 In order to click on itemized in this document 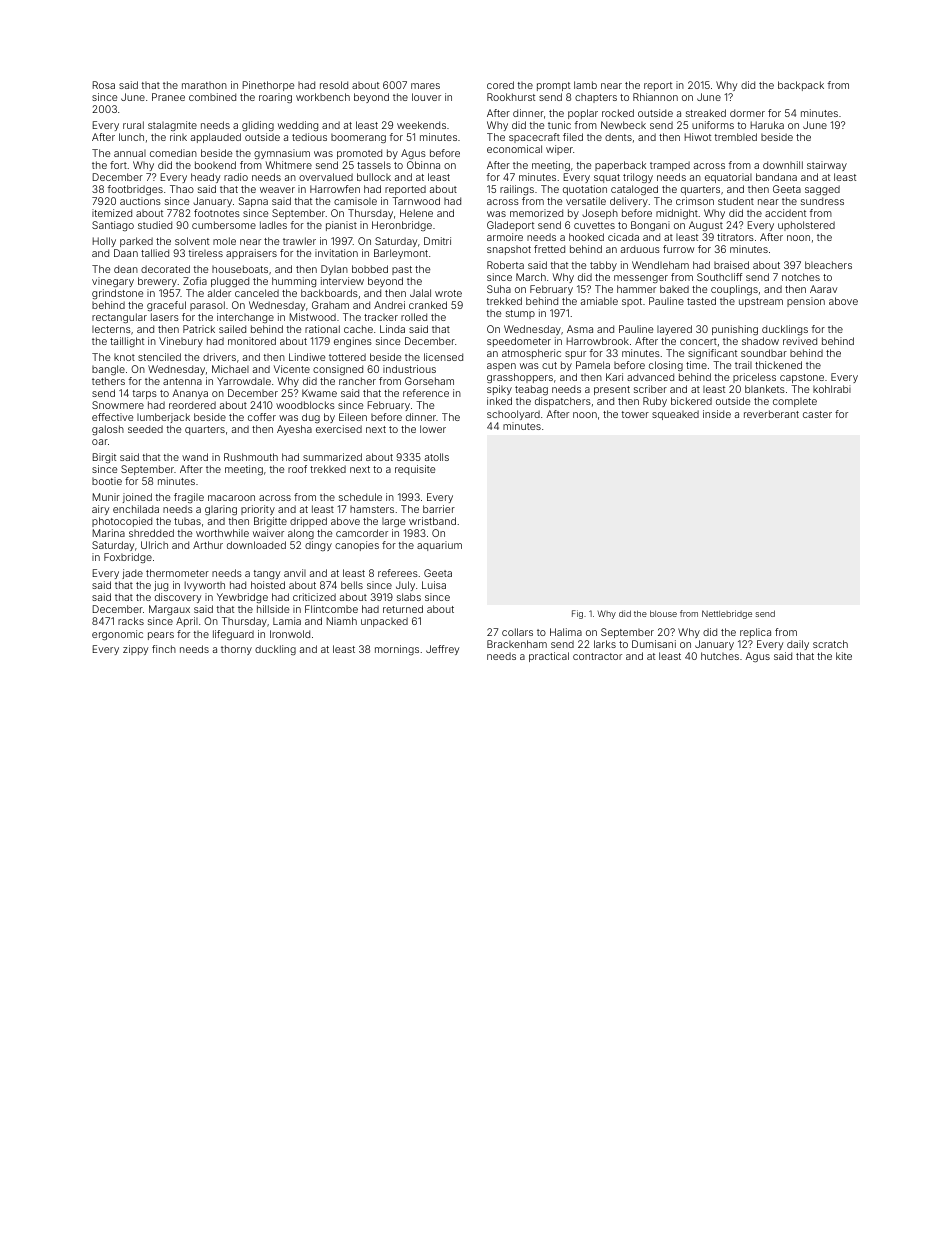, I will do `click(112, 213)`.
